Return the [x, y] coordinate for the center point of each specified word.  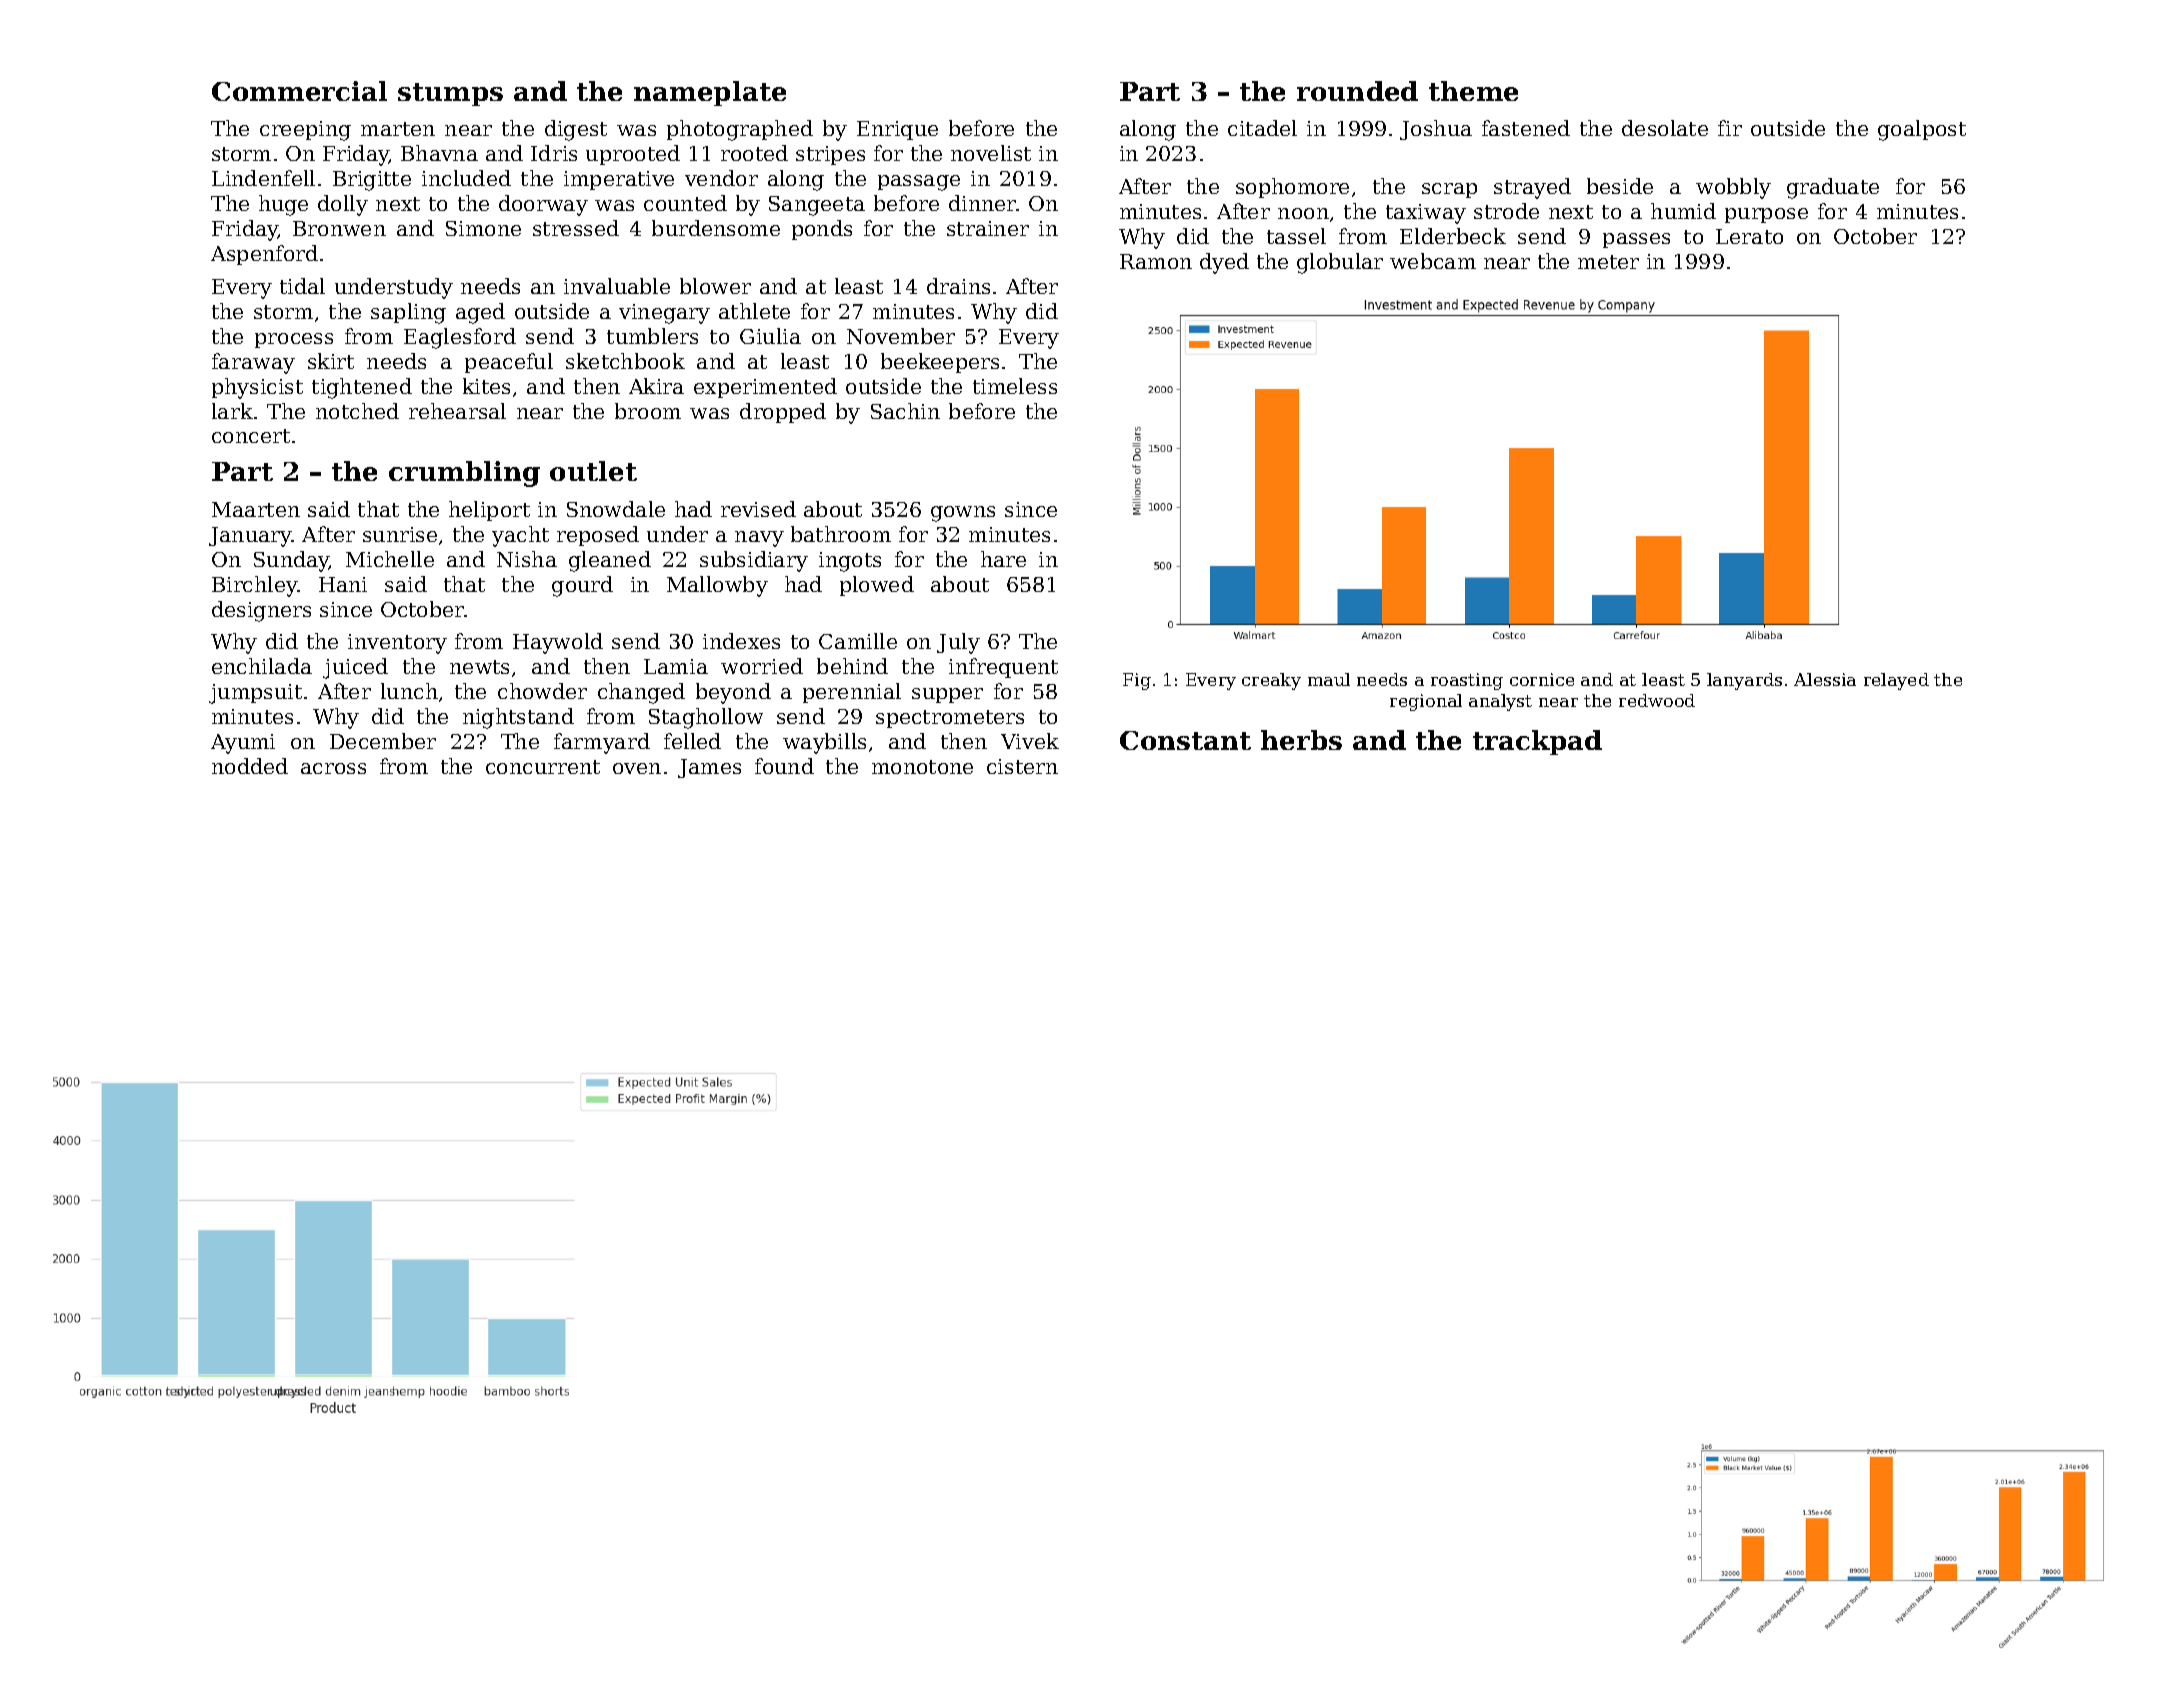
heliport [489, 511]
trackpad [1537, 742]
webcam [1433, 261]
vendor [721, 178]
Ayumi [243, 744]
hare [1003, 559]
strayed [1532, 188]
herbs [1301, 740]
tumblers [652, 336]
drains [958, 286]
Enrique [897, 130]
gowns [963, 514]
